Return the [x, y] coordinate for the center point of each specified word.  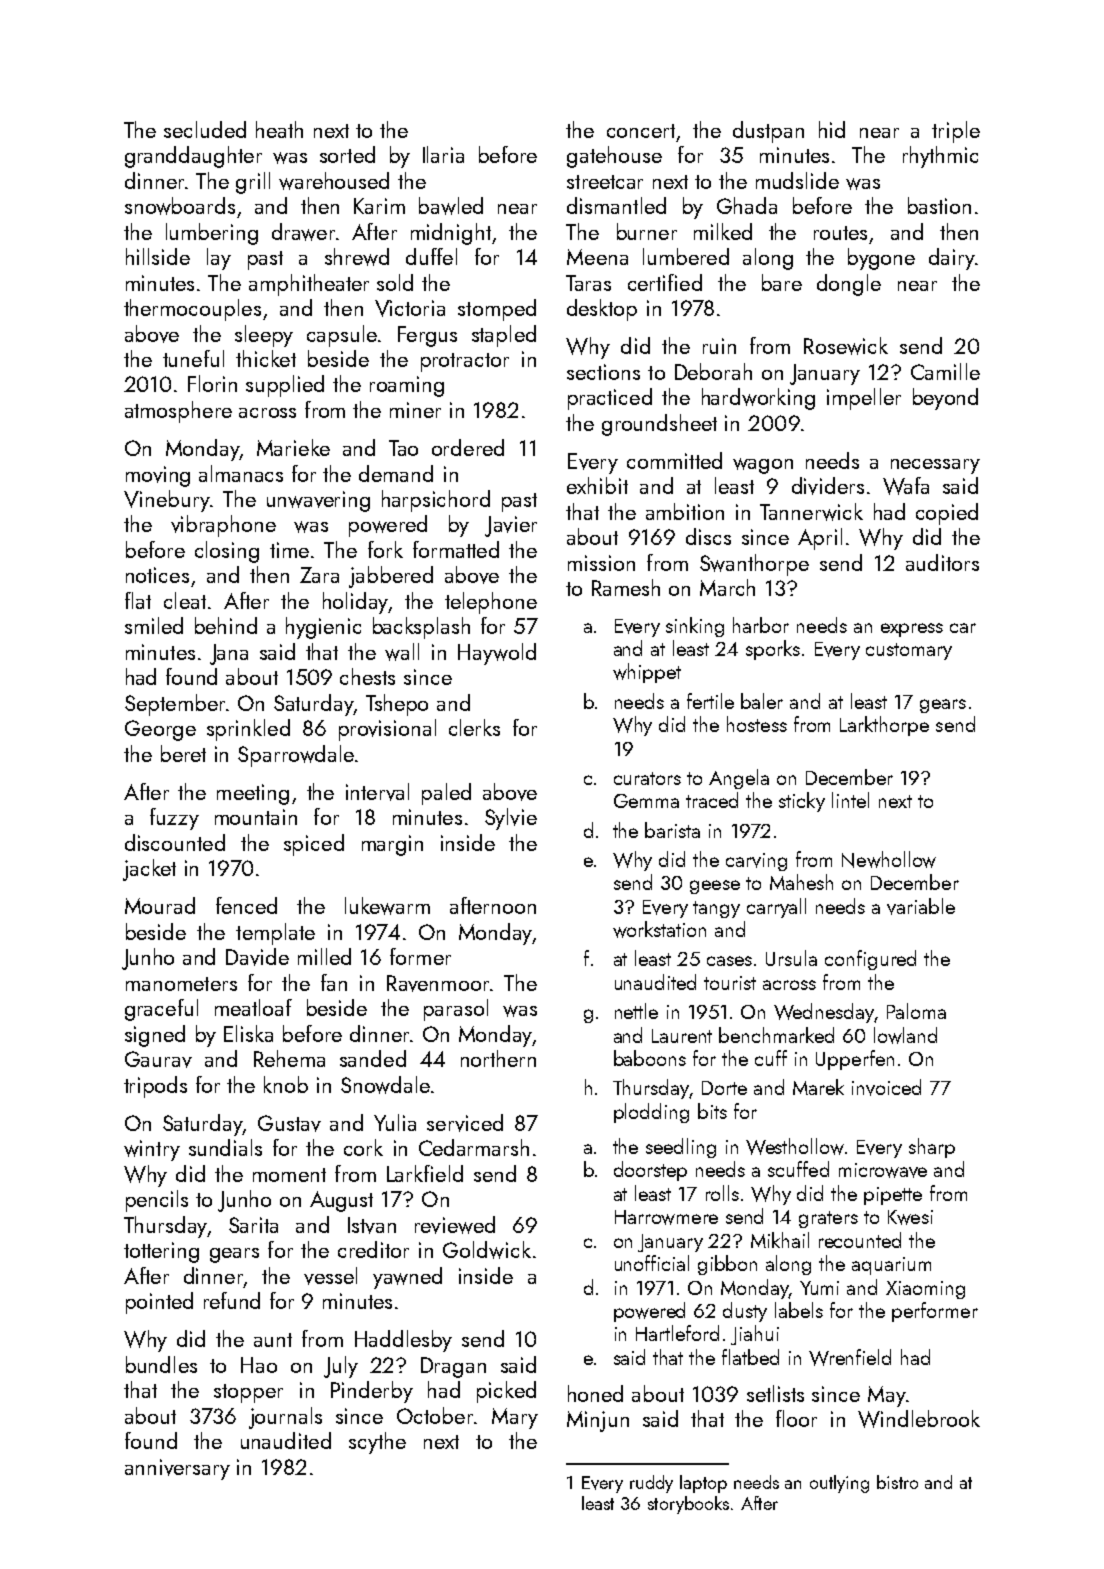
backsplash [421, 628]
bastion [939, 205]
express [912, 630]
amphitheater [309, 285]
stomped [497, 310]
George [160, 730]
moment [289, 1175]
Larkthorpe [884, 726]
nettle [636, 1011]
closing [227, 552]
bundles [161, 1364]
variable [921, 906]
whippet [647, 673]
